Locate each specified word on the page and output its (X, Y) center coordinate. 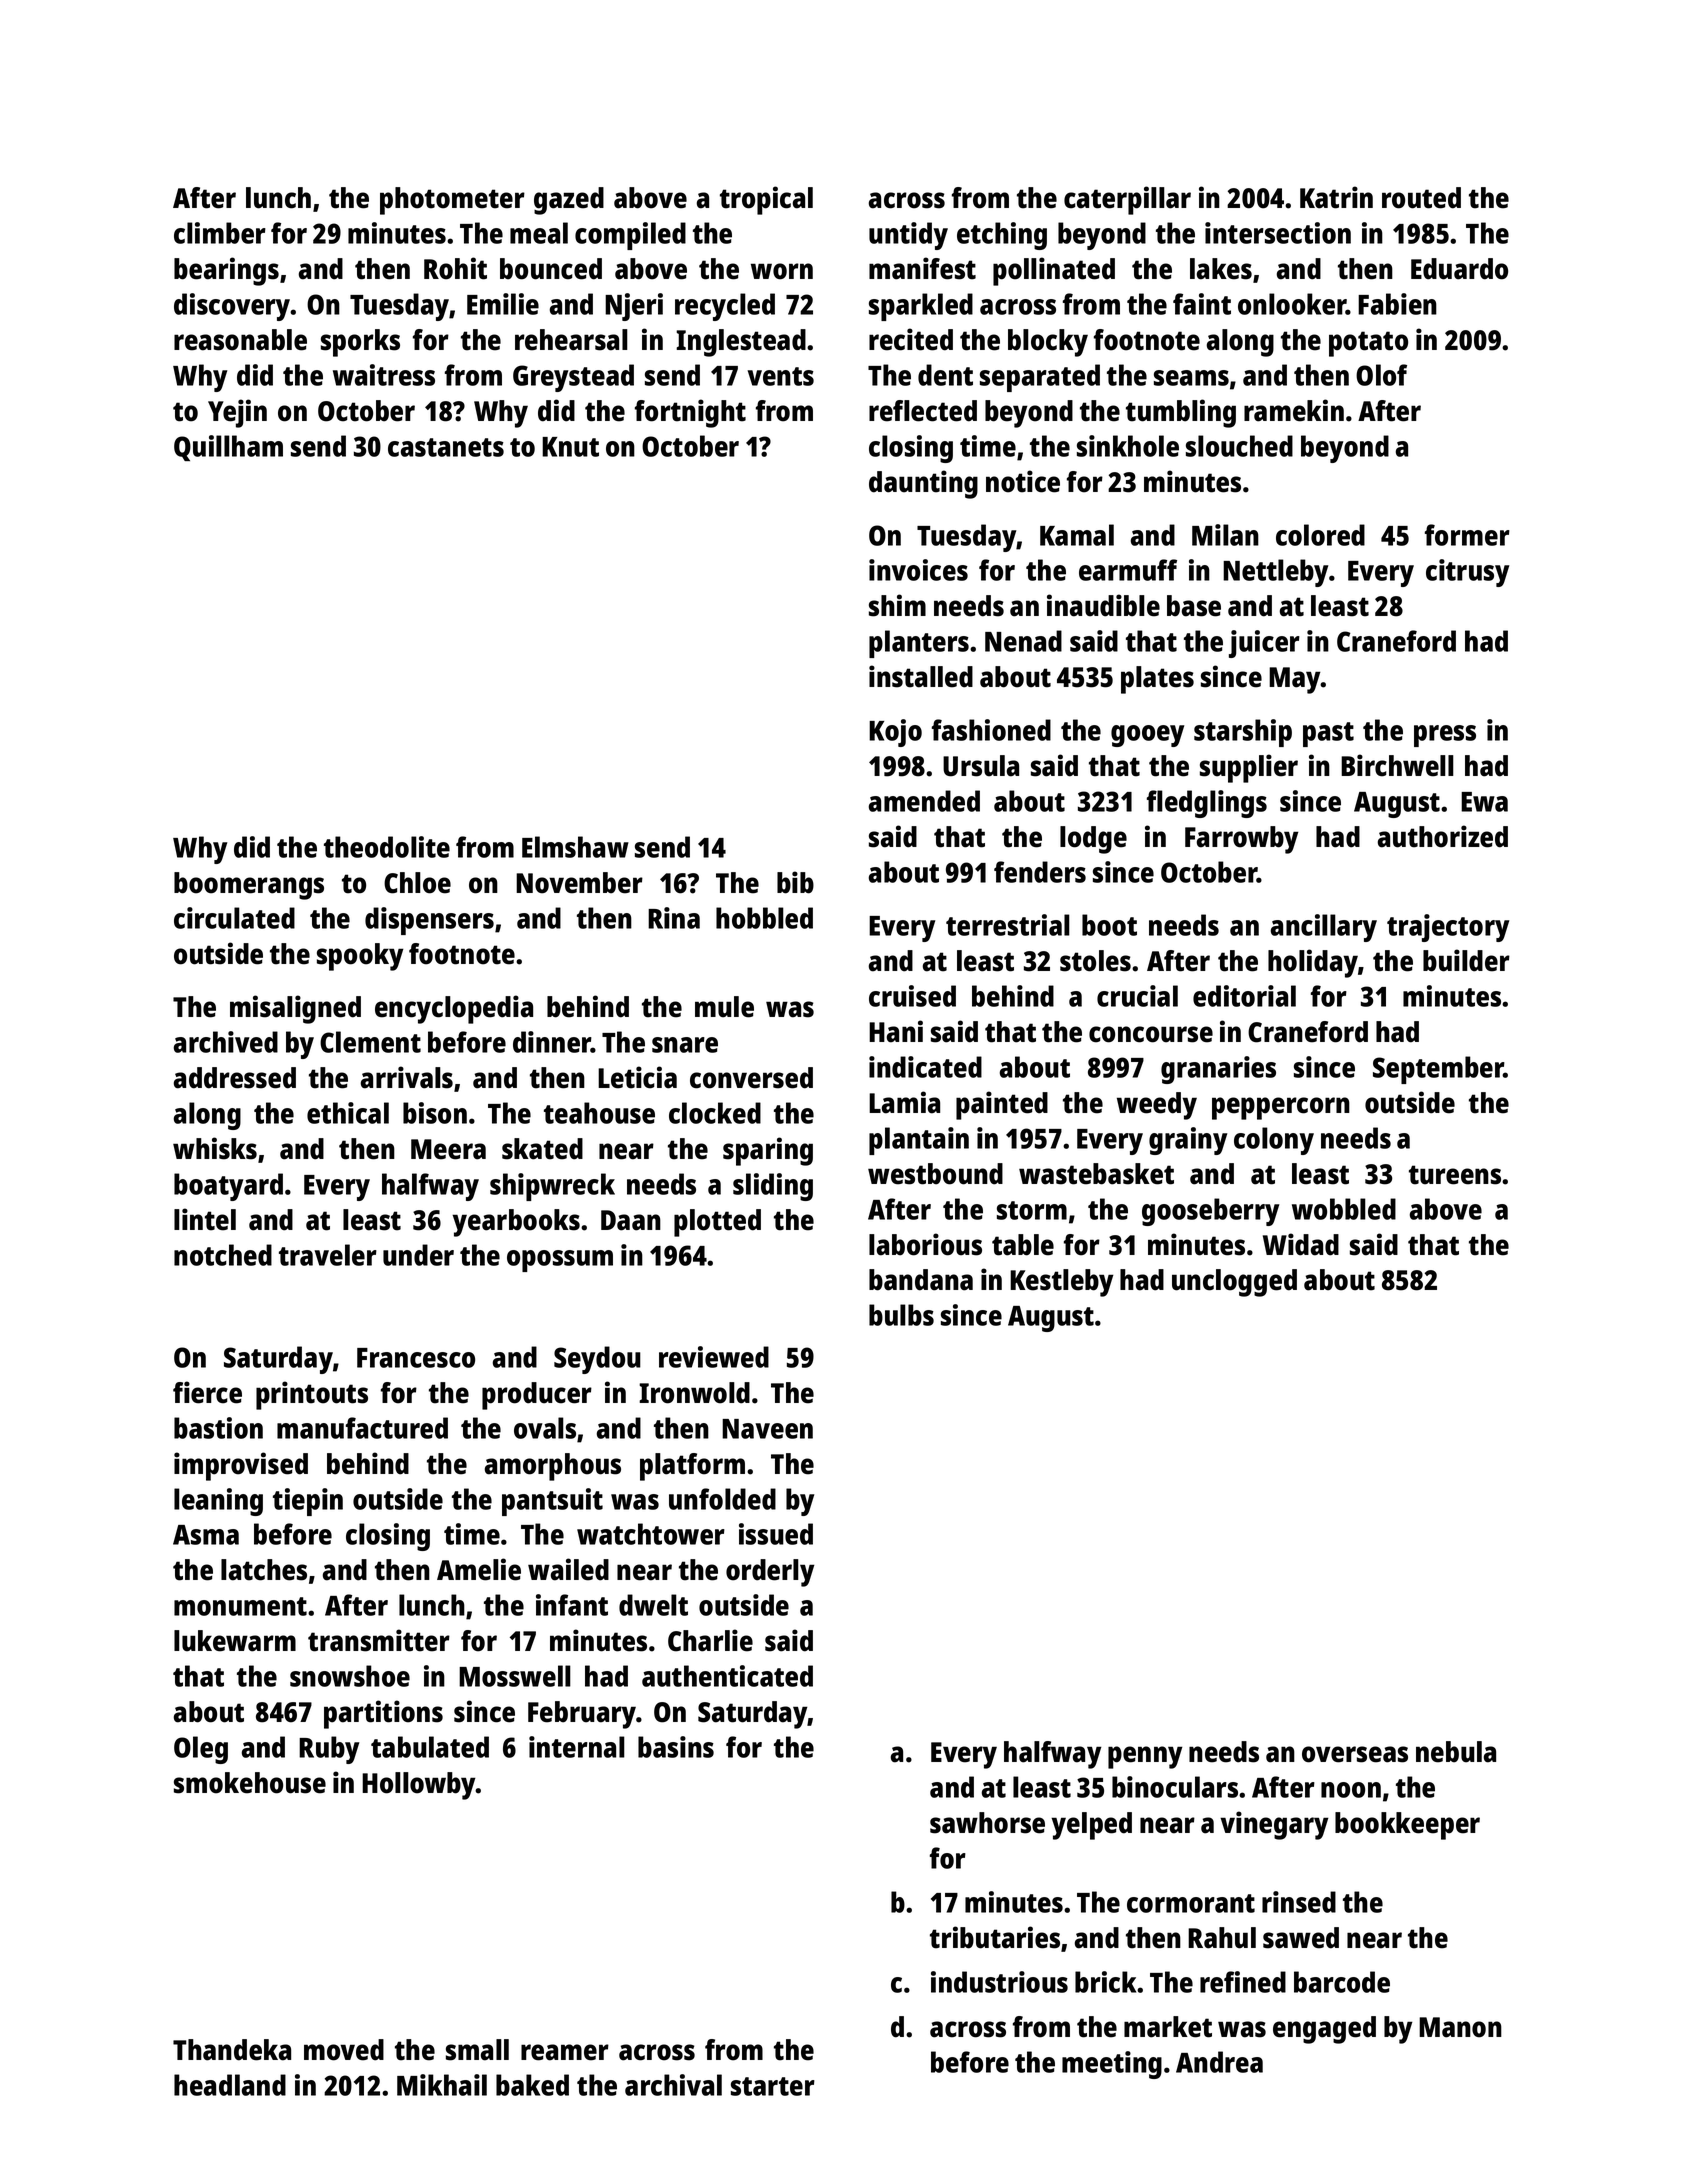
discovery (232, 307)
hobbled (764, 918)
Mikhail (442, 2085)
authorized (1443, 836)
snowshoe (350, 1676)
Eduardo (1459, 269)
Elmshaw (575, 847)
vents (780, 376)
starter (773, 2086)
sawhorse (987, 1823)
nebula (1456, 1752)
